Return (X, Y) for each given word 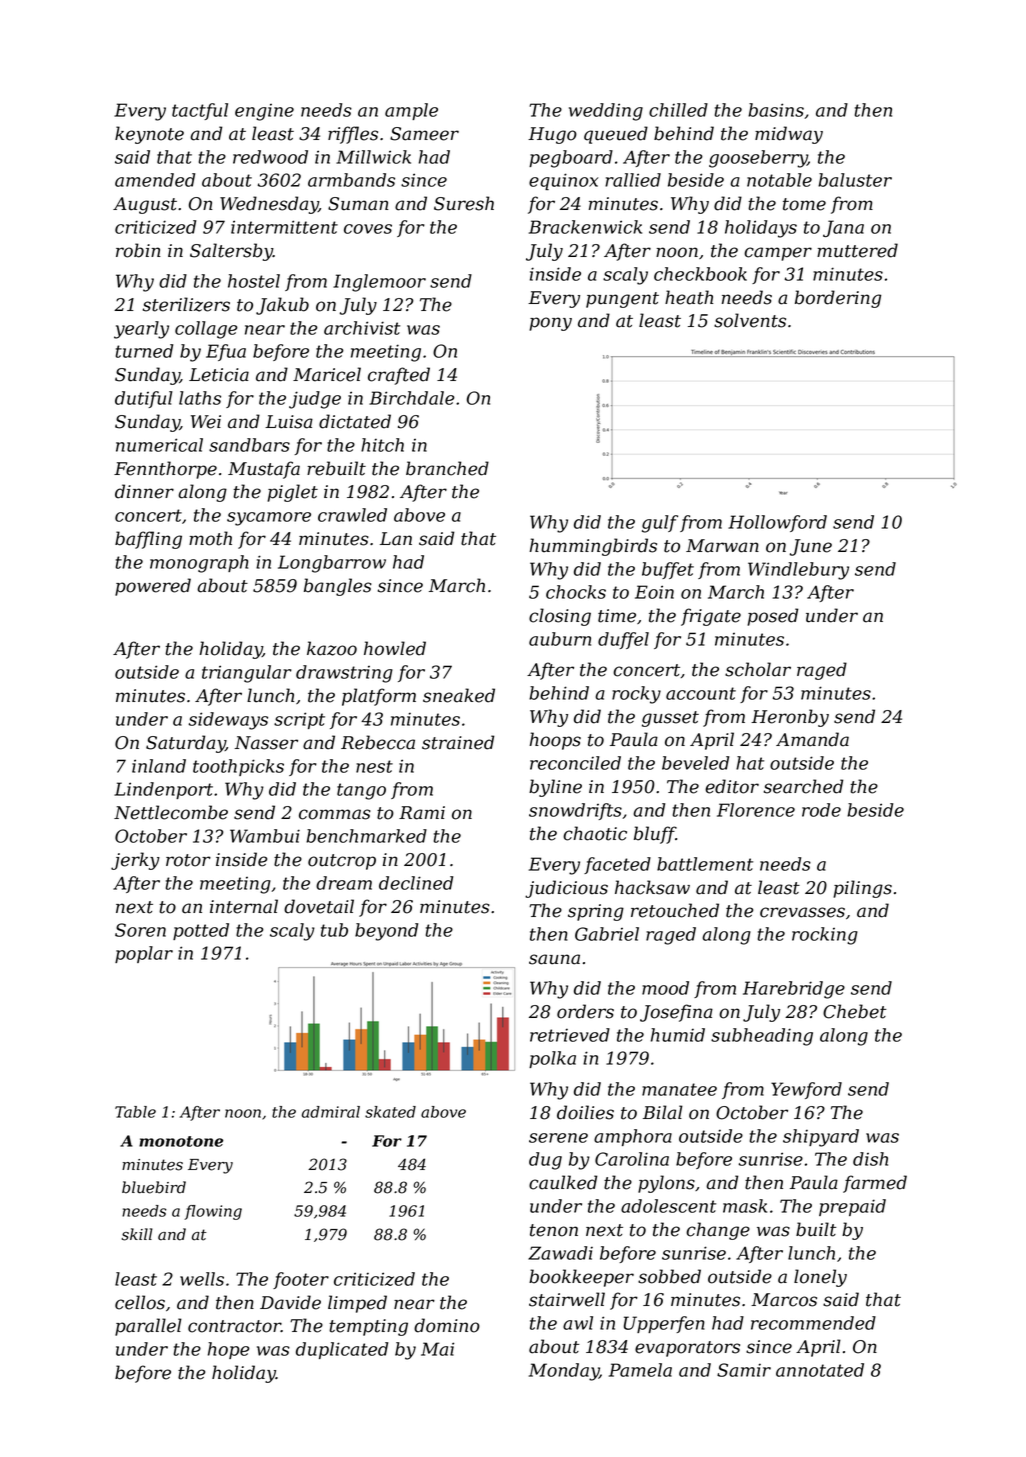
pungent (622, 300)
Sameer (424, 134)
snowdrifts (575, 811)
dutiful (144, 399)
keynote (149, 135)
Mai (437, 1349)
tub (334, 930)
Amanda (812, 739)
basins (776, 110)
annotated (820, 1370)
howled (395, 648)
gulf (660, 524)
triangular (247, 674)
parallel (148, 1327)
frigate (711, 617)
